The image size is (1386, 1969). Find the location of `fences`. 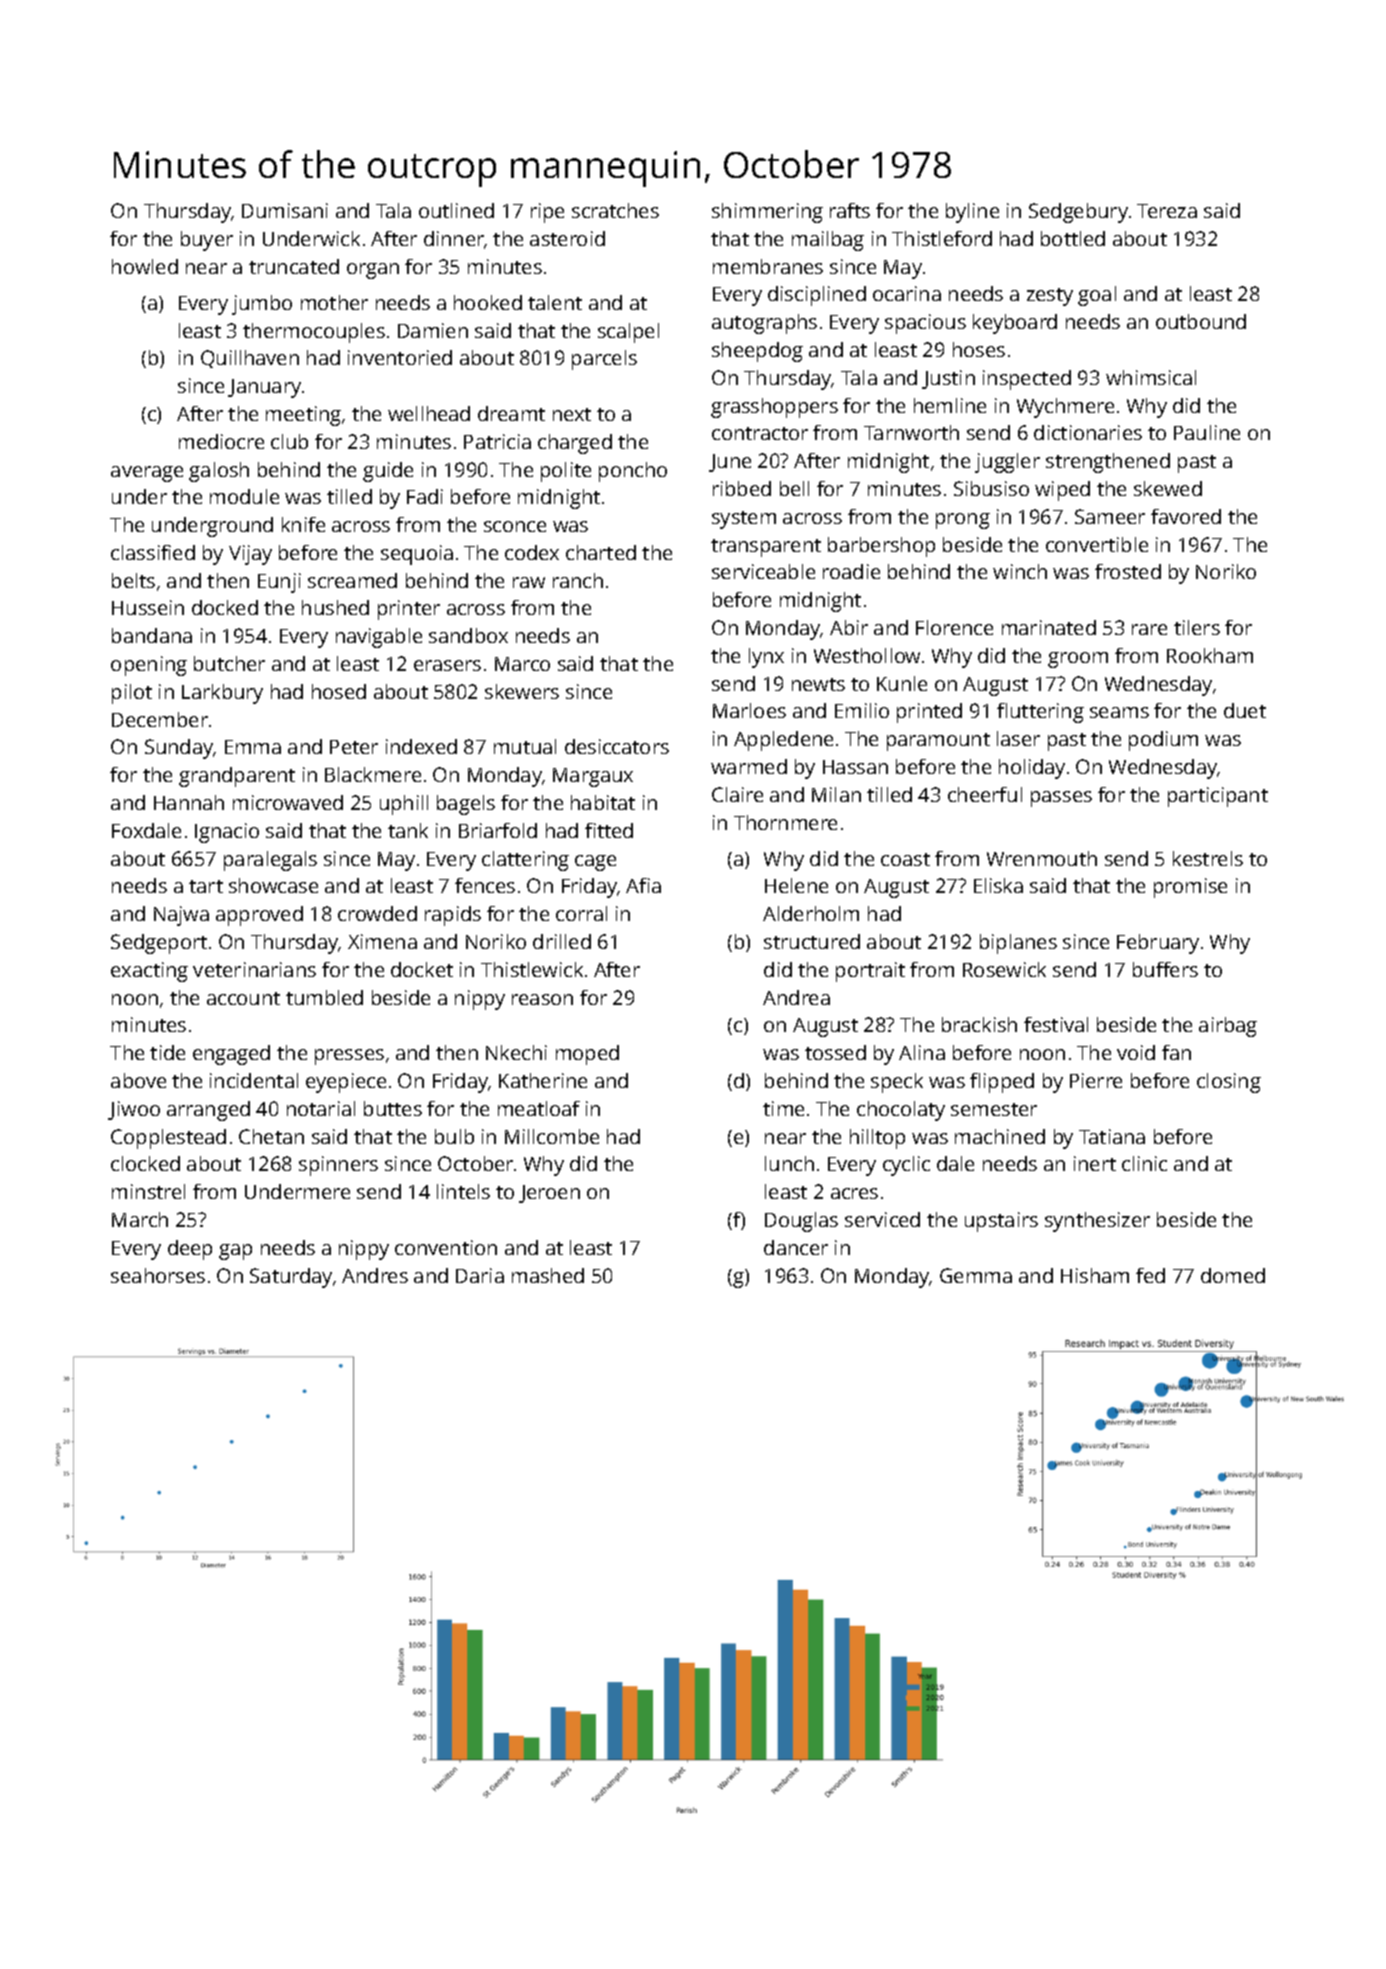

fences is located at coordinates (485, 885).
